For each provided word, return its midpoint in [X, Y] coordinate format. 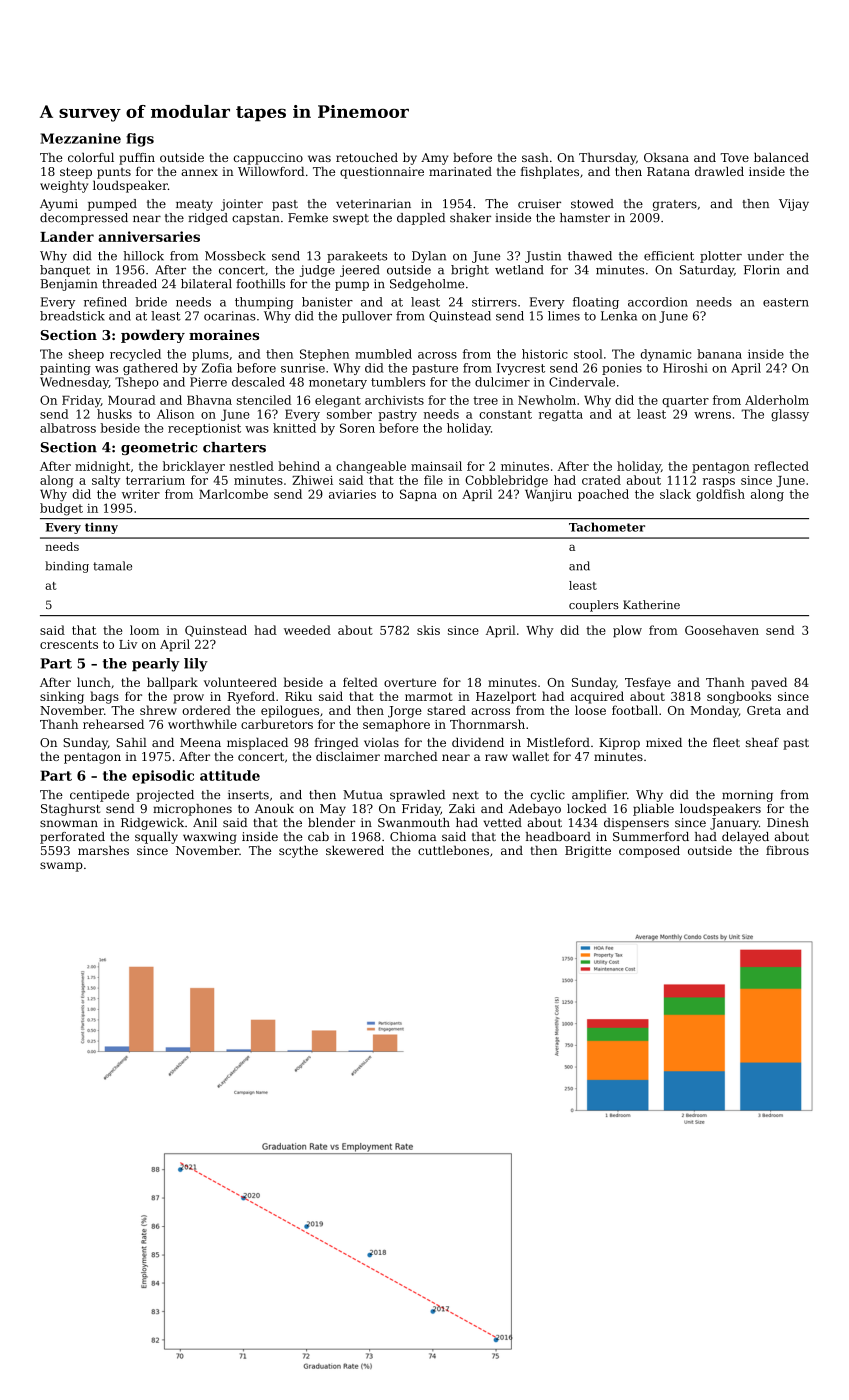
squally [156, 838]
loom [144, 630]
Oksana [666, 157]
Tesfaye [648, 683]
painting [65, 369]
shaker [470, 218]
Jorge [405, 712]
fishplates [550, 173]
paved [769, 683]
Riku [298, 696]
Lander [67, 236]
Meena [200, 742]
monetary [338, 383]
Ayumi [59, 205]
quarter [685, 401]
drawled [719, 171]
